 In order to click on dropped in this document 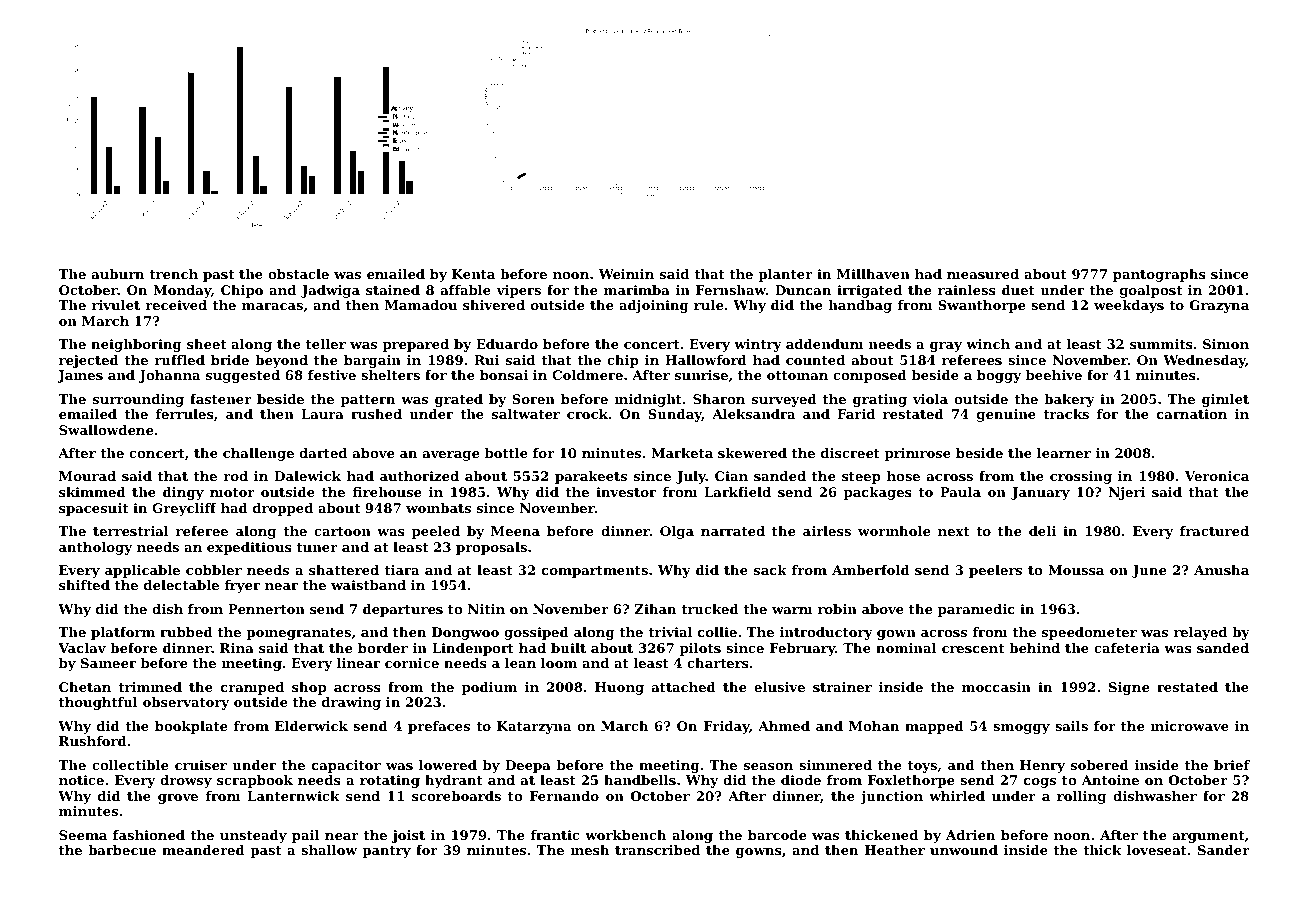, I will do `click(283, 509)`.
